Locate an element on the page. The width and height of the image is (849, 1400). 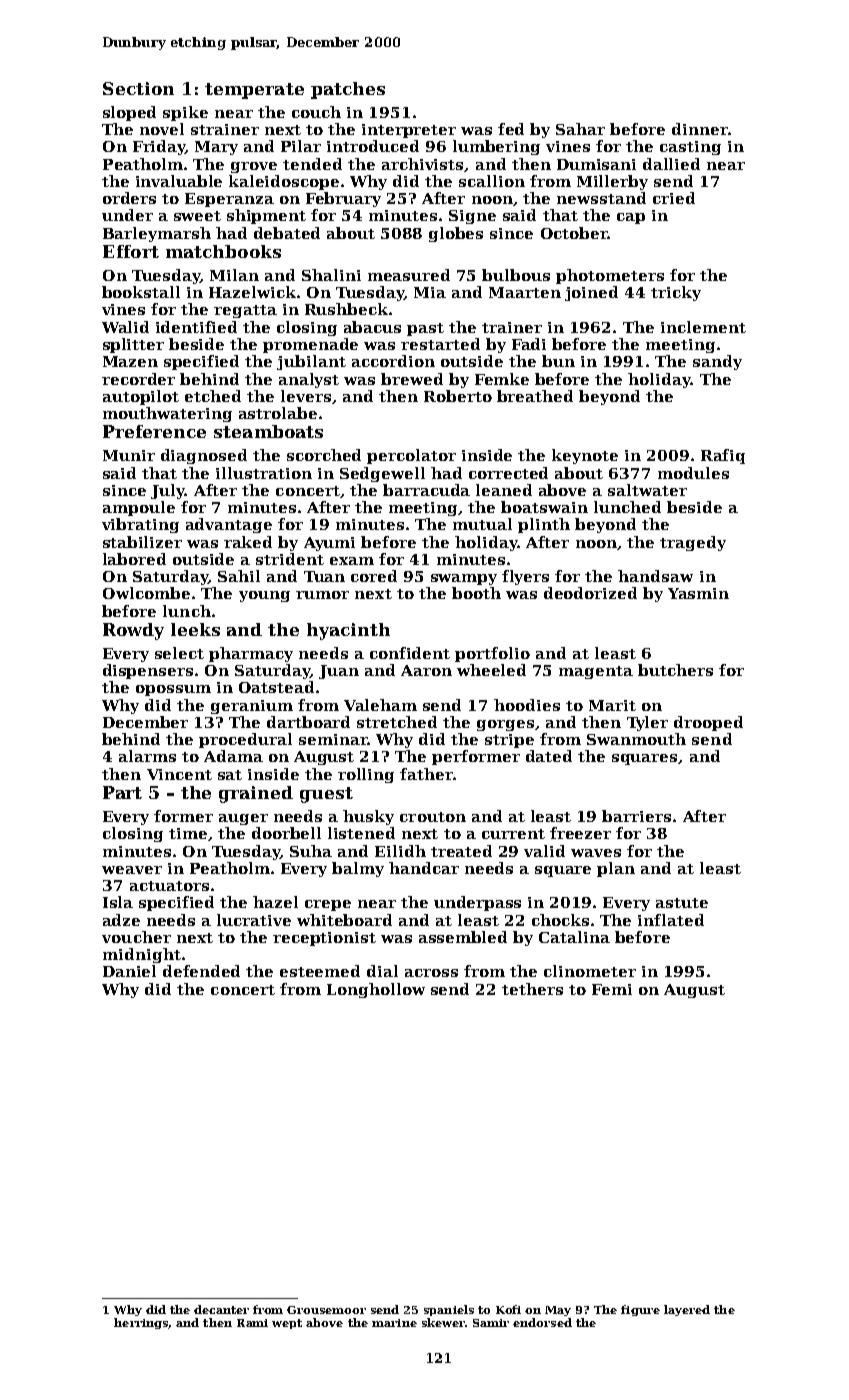
Femi is located at coordinates (612, 989).
